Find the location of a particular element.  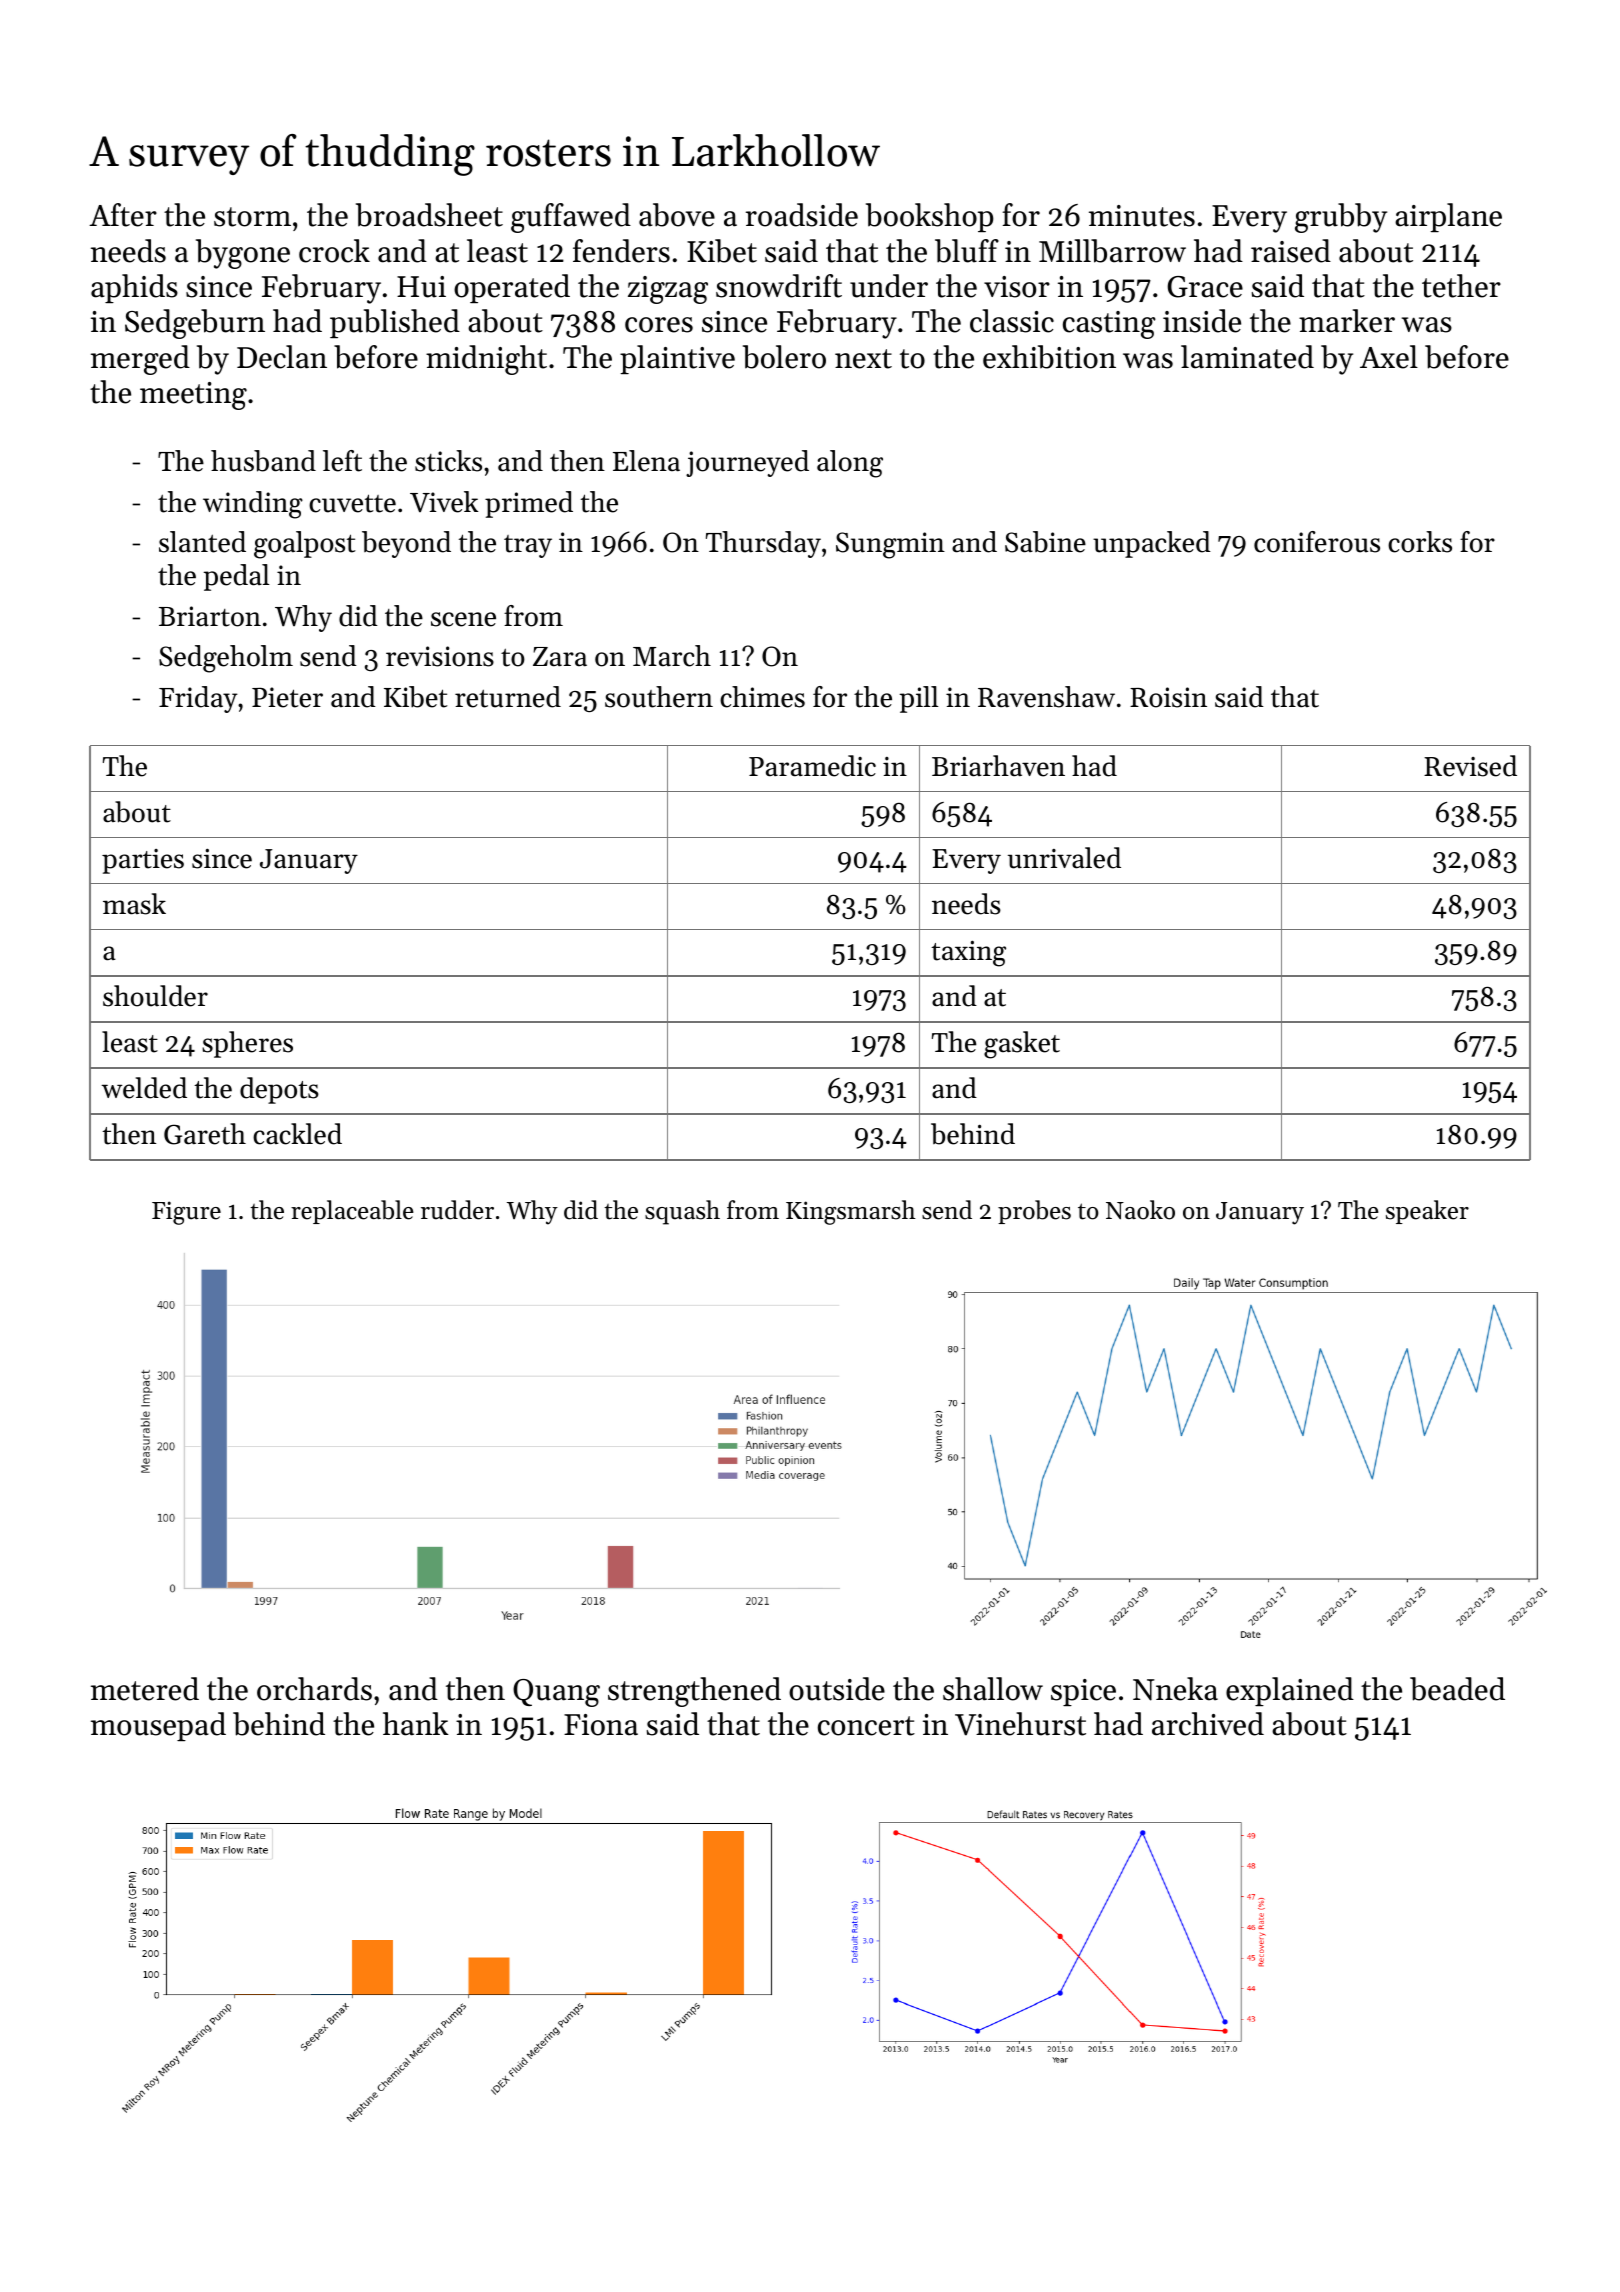

plaintive is located at coordinates (677, 359).
